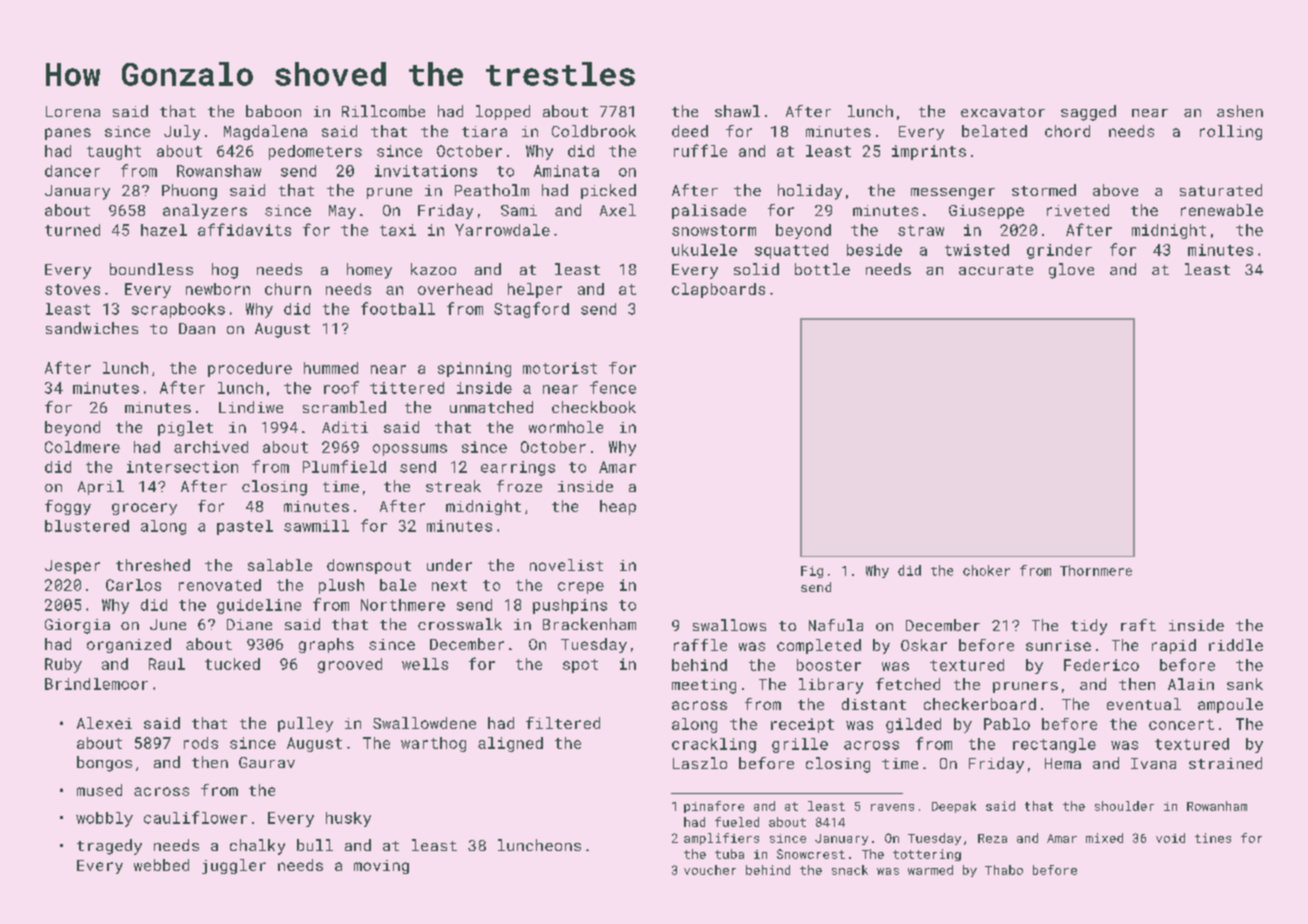  Describe the element at coordinates (996, 270) in the document. I see `accurate` at that location.
